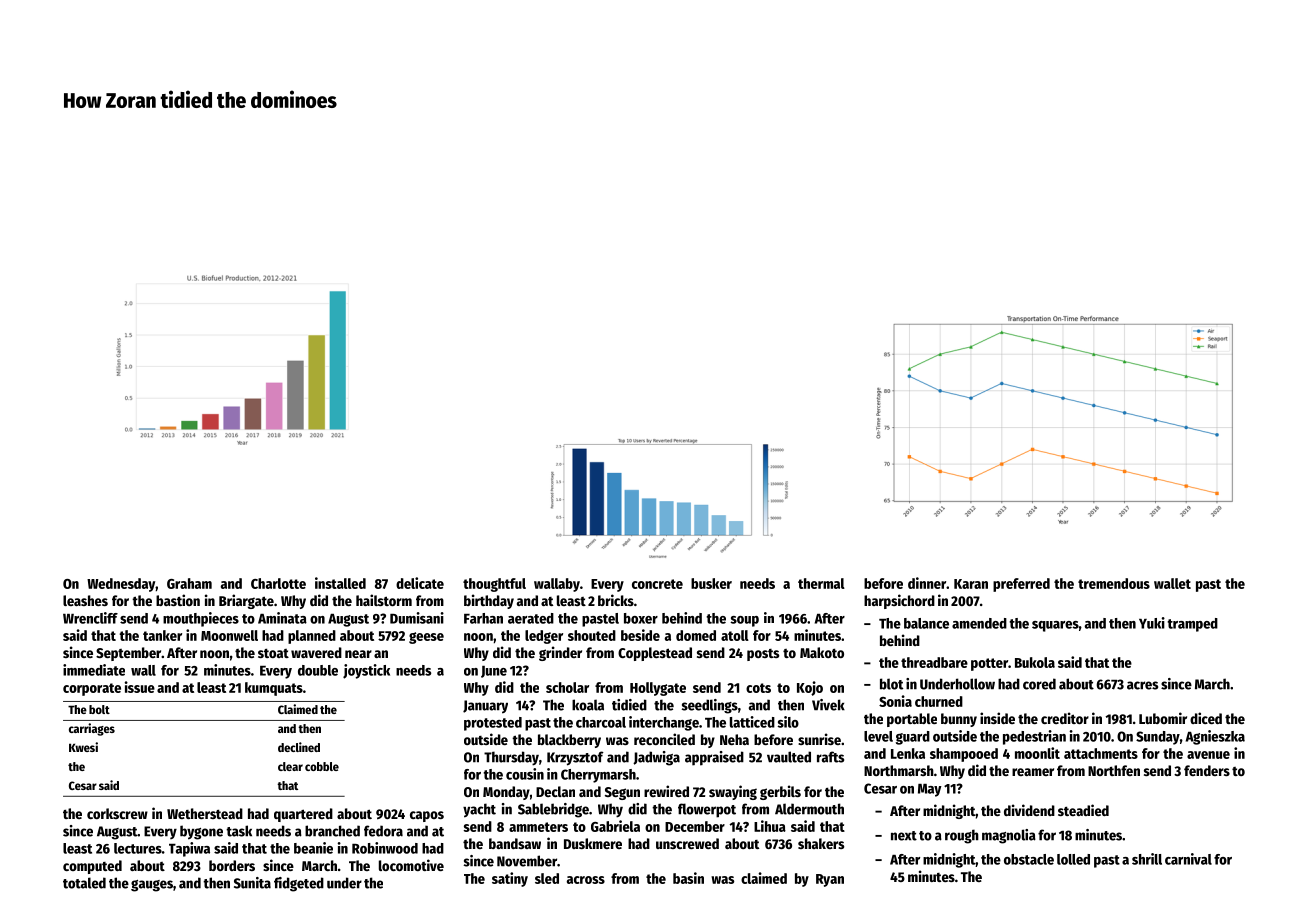 Image resolution: width=1308 pixels, height=924 pixels. Describe the element at coordinates (622, 793) in the screenshot. I see `Segun` at that location.
